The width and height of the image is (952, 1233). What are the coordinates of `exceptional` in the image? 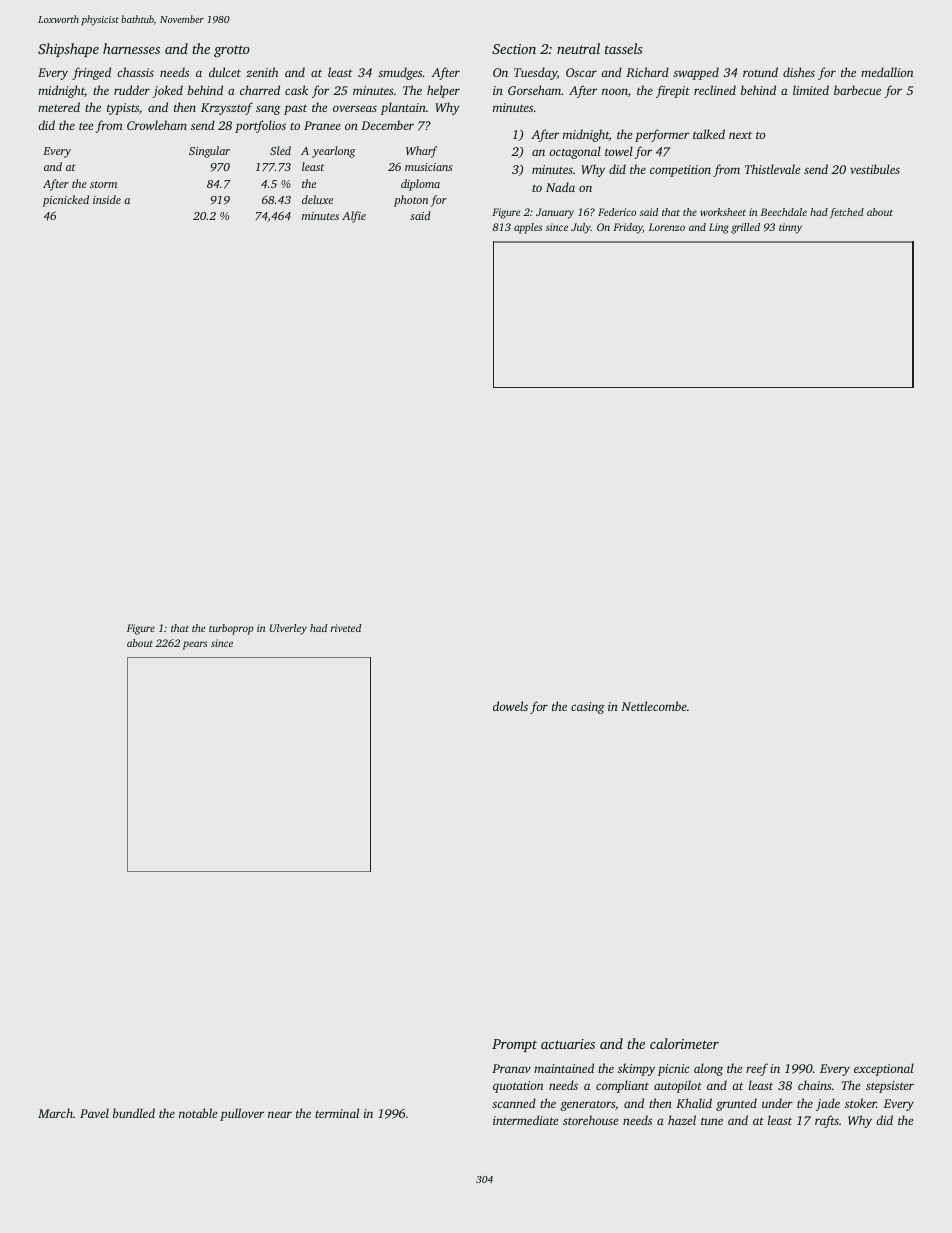 It's located at (884, 1069).
